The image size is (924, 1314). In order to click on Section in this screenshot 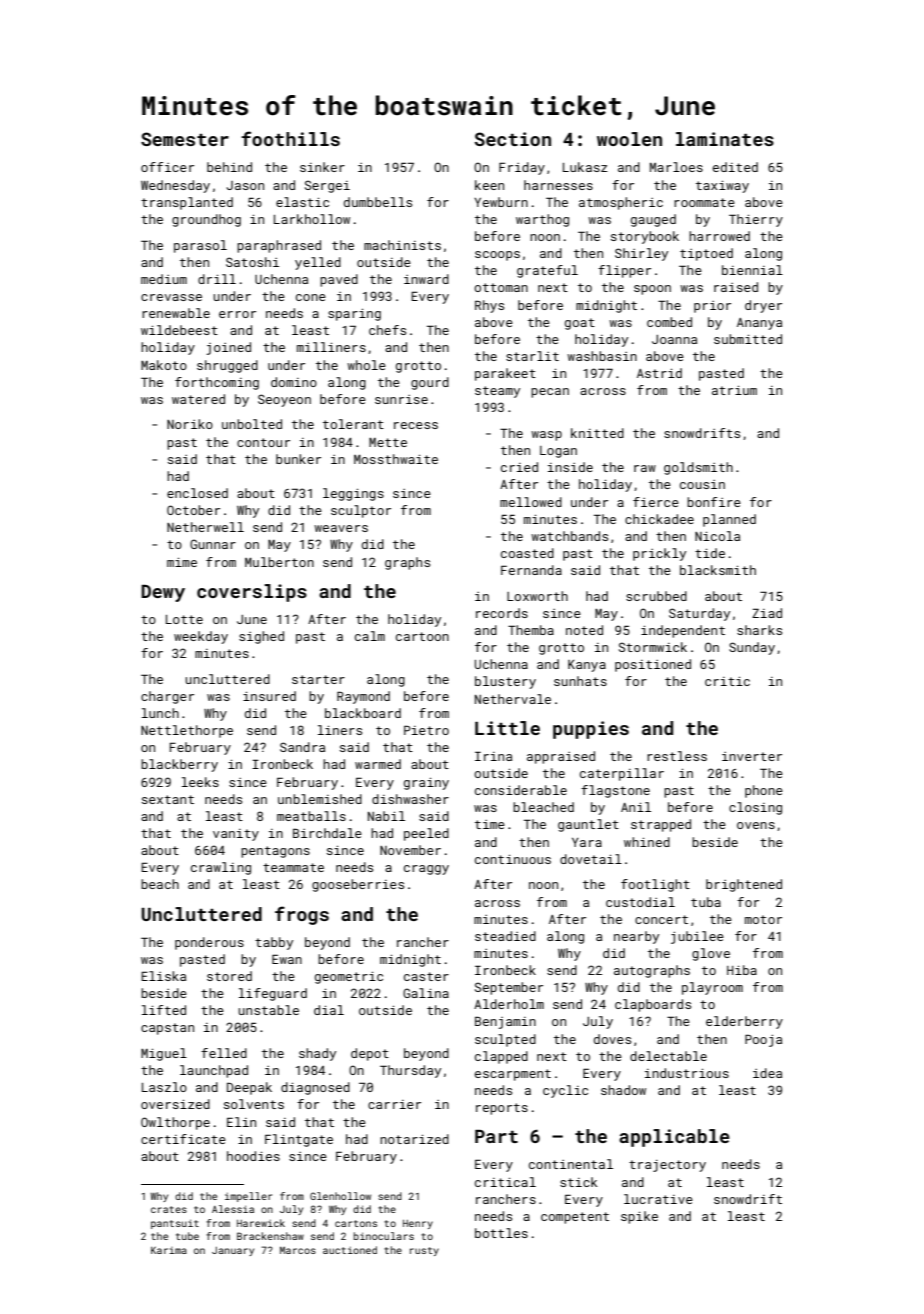, I will do `click(513, 139)`.
